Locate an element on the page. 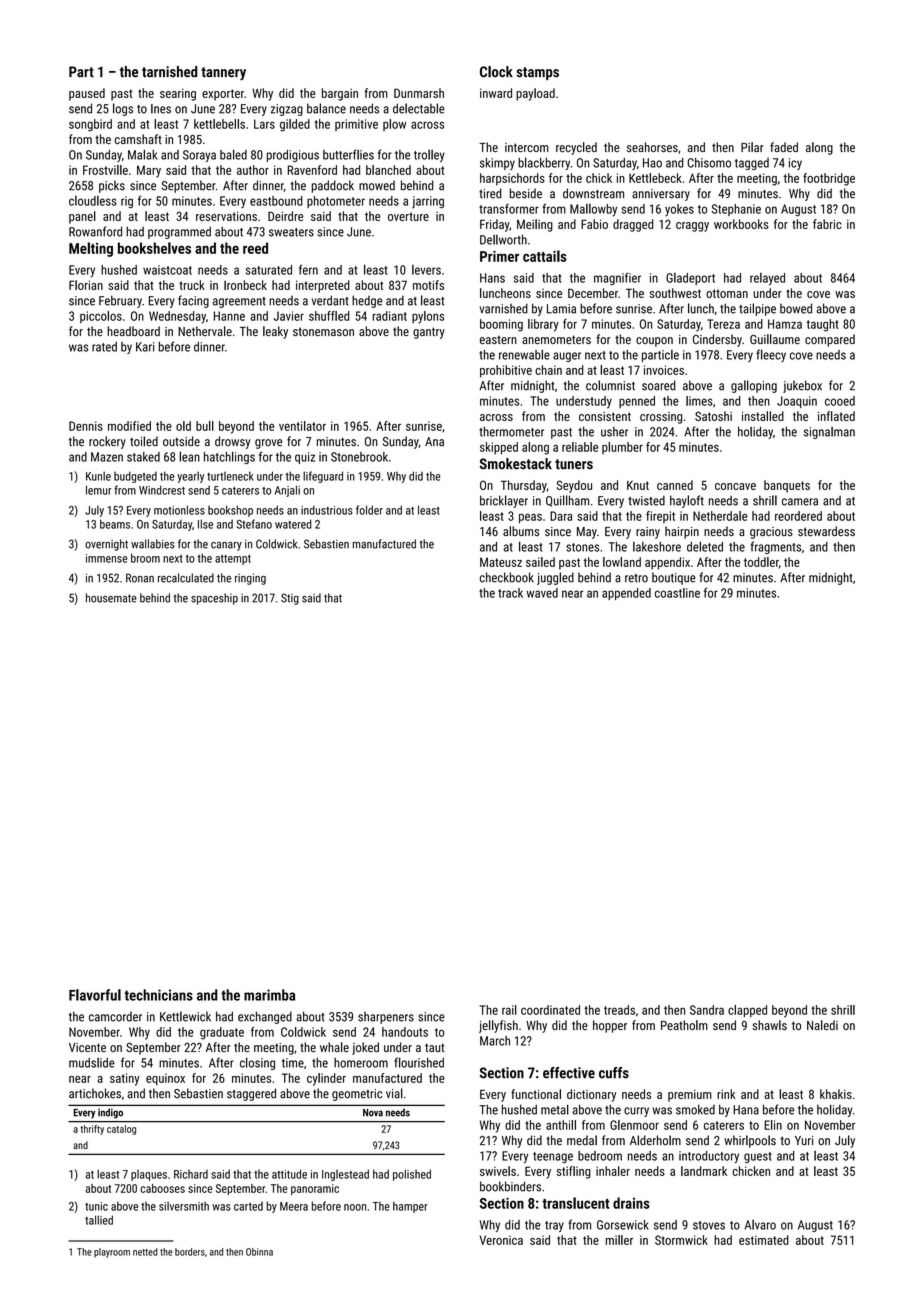  noon is located at coordinates (355, 1207).
